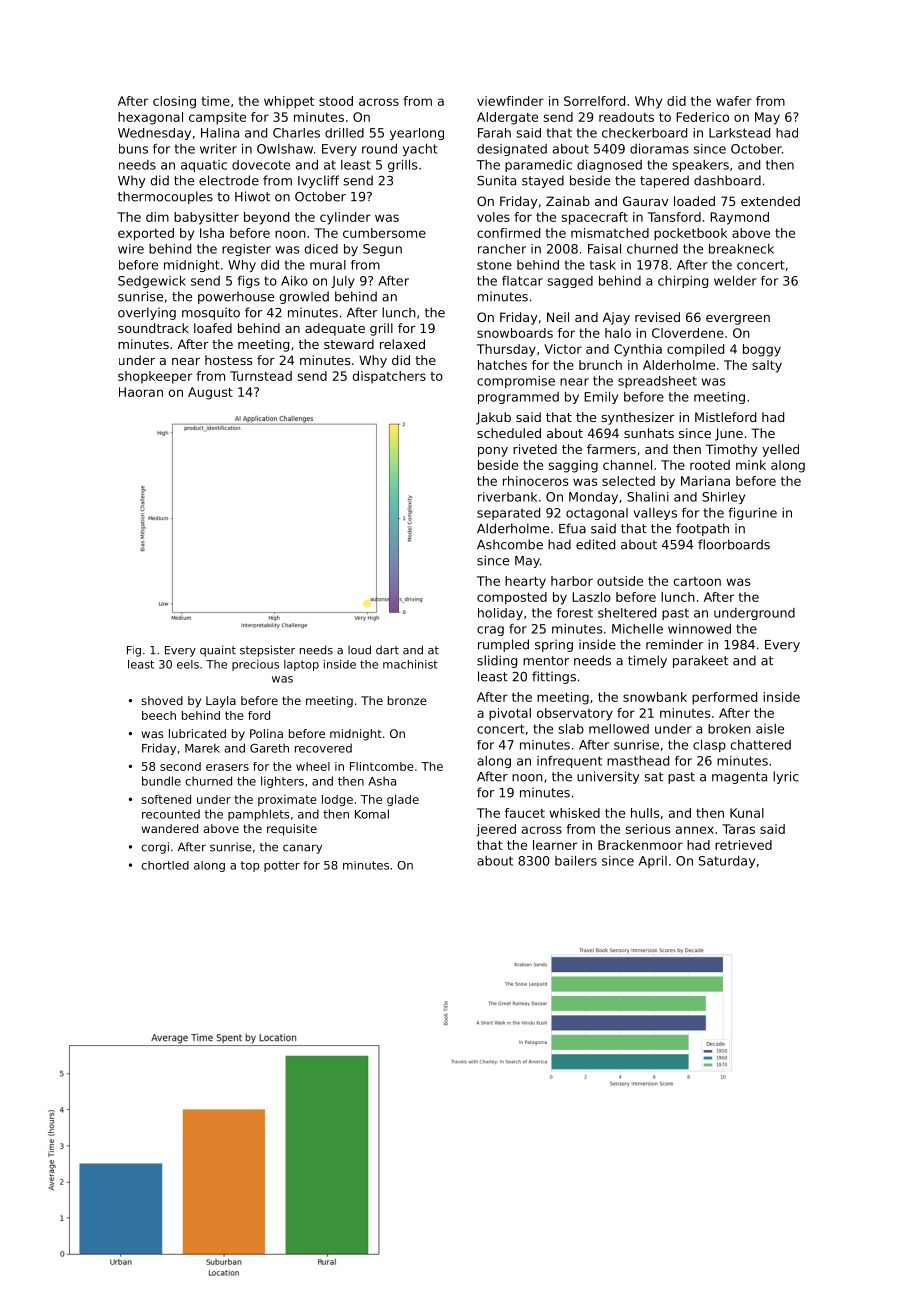 The height and width of the document is (1308, 924). What do you see at coordinates (659, 149) in the document?
I see `dioramas` at bounding box center [659, 149].
